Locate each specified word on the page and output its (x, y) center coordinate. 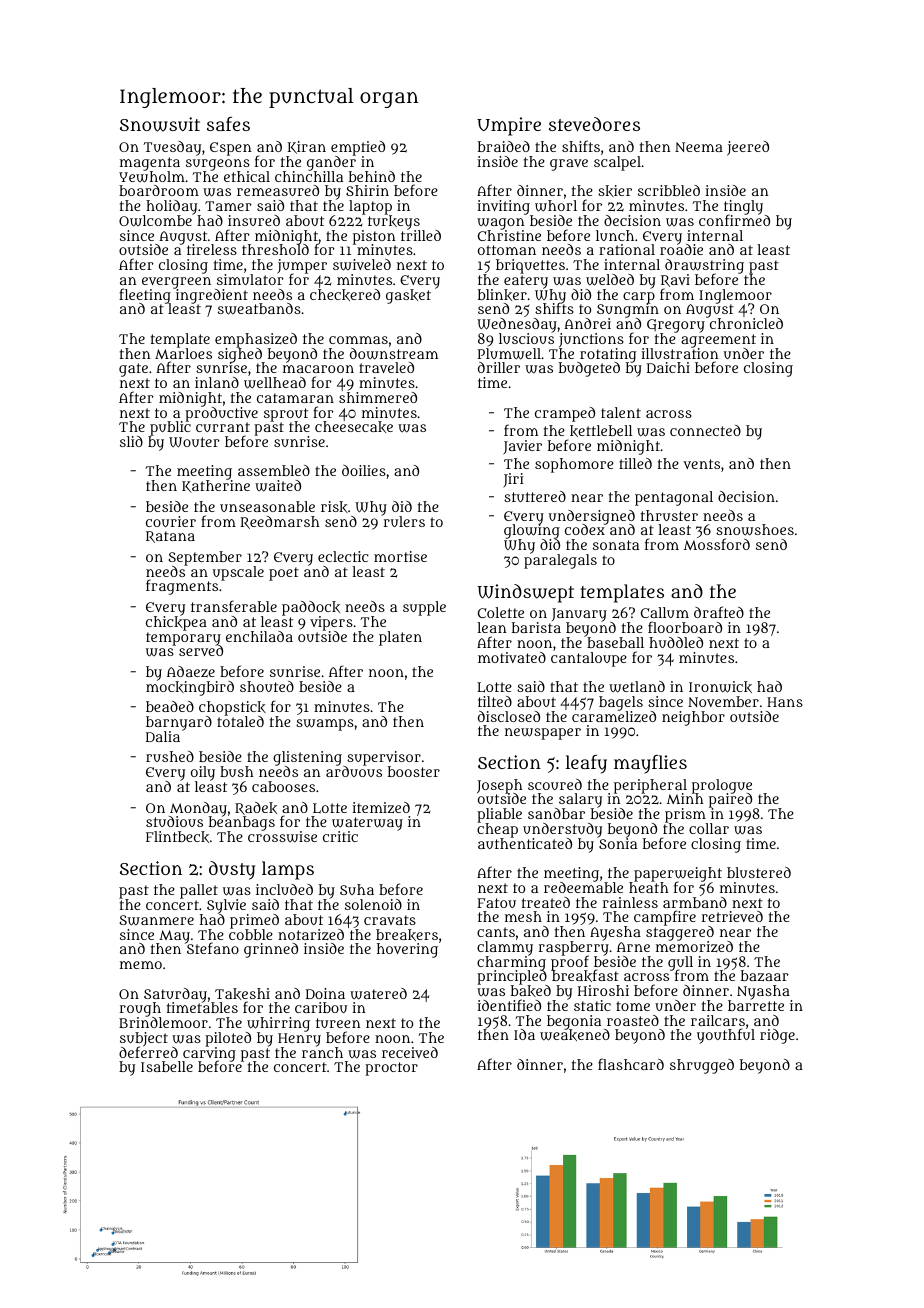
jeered (748, 148)
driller (499, 367)
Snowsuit (160, 124)
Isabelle (167, 1066)
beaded (170, 706)
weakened (575, 1035)
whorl (556, 206)
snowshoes (755, 530)
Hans (785, 702)
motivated (512, 657)
